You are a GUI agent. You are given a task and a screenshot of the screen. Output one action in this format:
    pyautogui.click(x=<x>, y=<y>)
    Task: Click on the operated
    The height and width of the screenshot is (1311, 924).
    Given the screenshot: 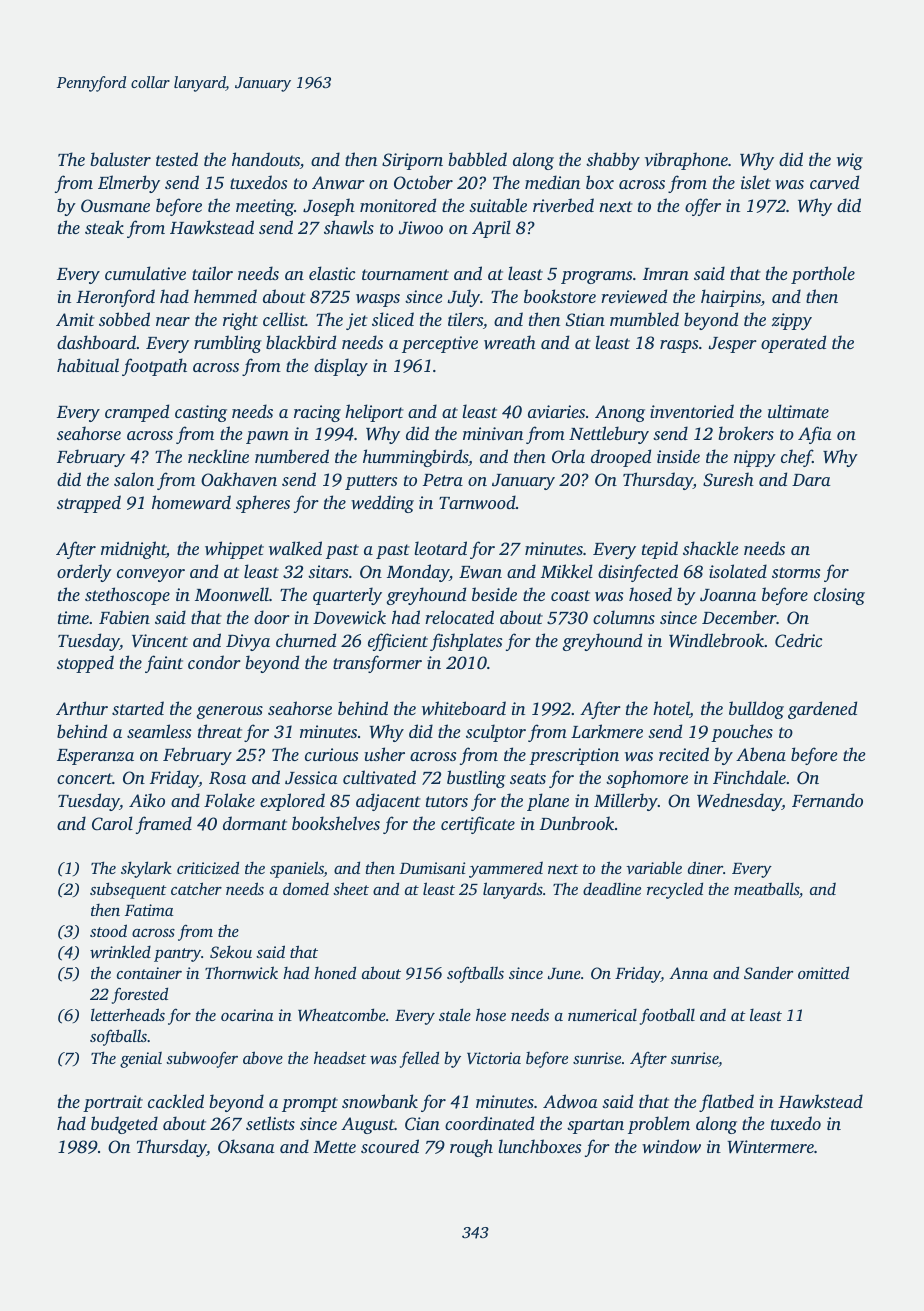 What is the action you would take?
    pyautogui.click(x=793, y=344)
